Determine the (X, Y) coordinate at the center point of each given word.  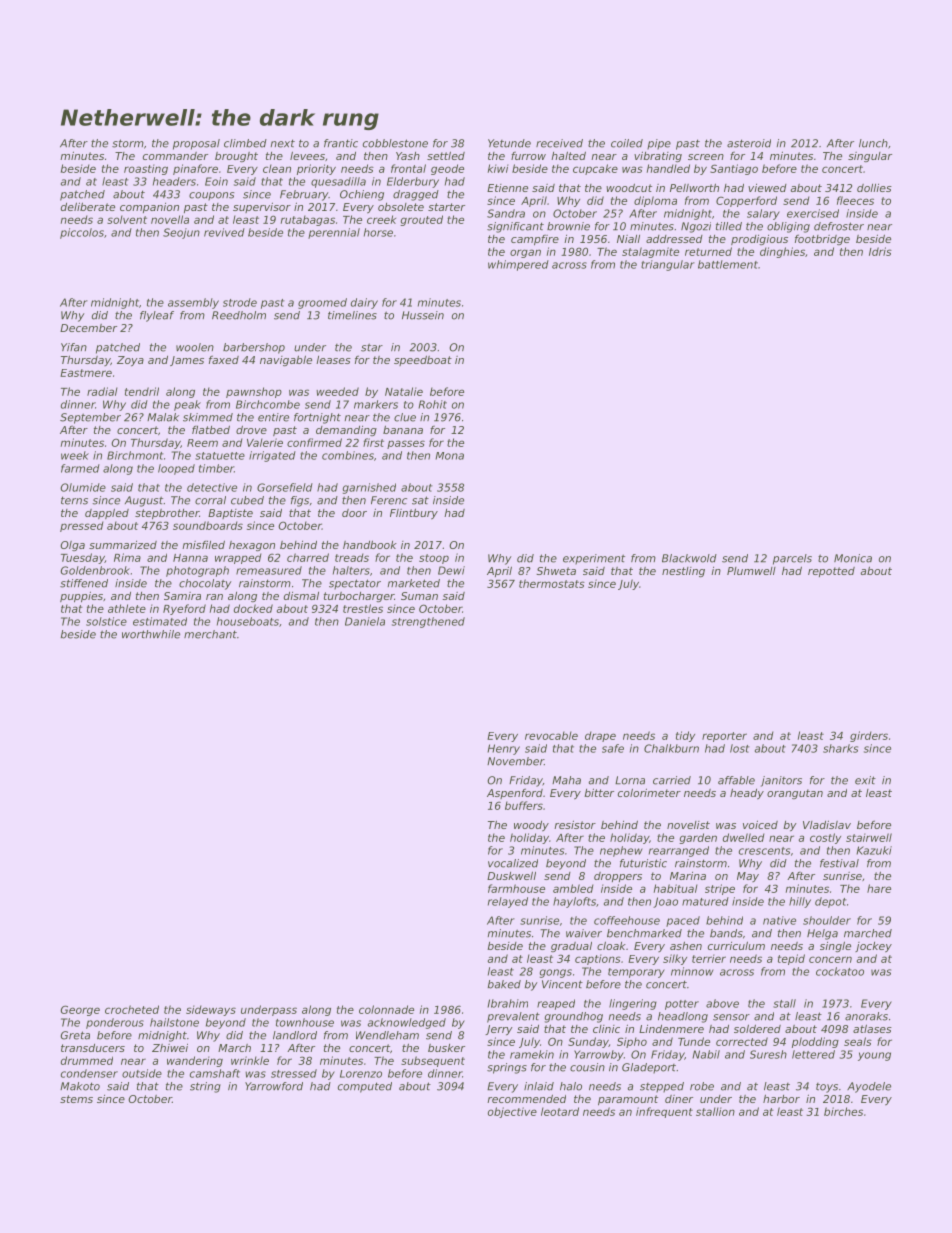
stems (76, 1099)
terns (74, 500)
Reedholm (239, 315)
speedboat (423, 360)
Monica (853, 558)
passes (406, 444)
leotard (560, 1111)
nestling (683, 572)
